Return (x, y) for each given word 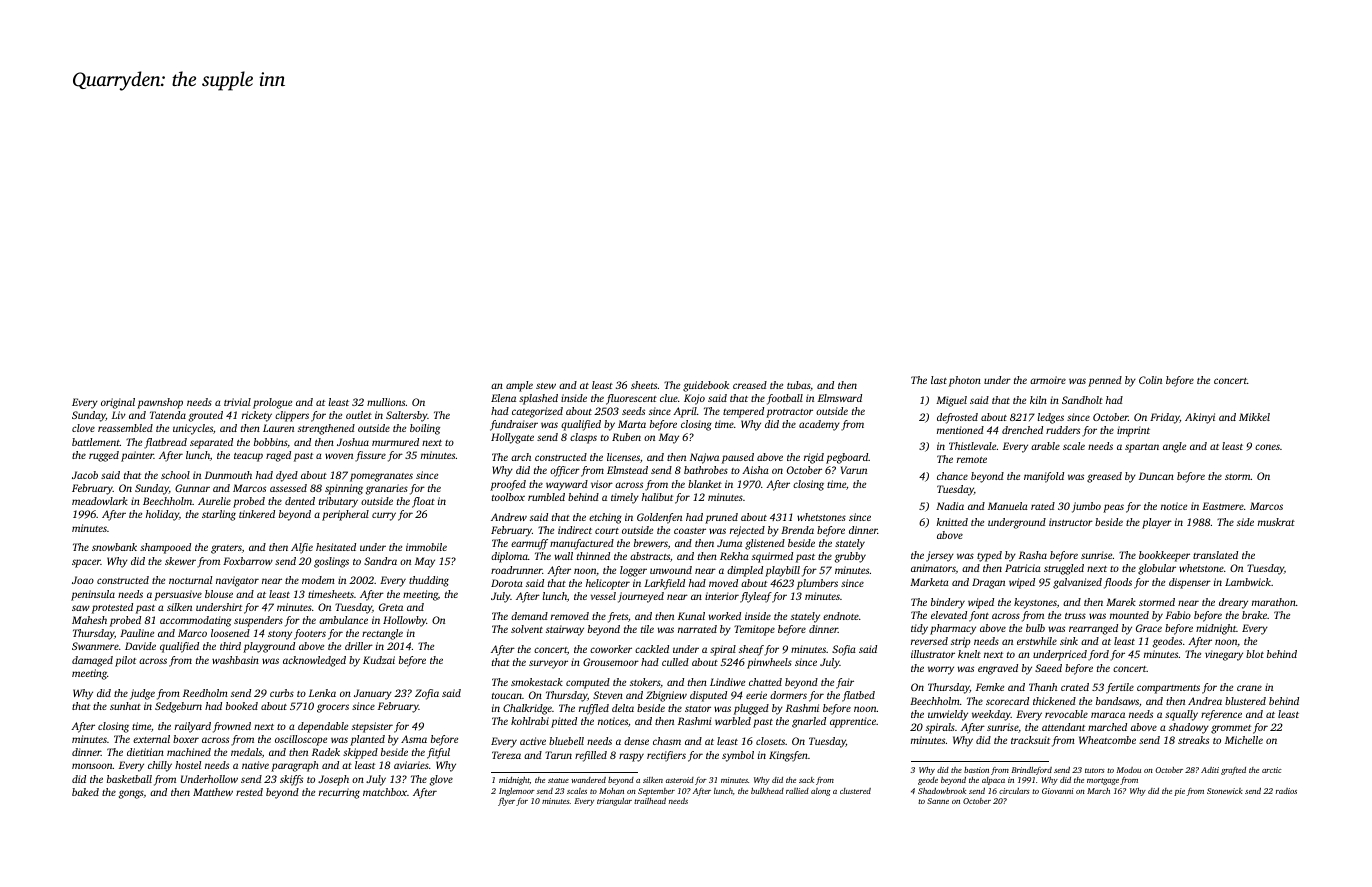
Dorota (507, 583)
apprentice (853, 722)
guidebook (706, 386)
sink (1069, 641)
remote (972, 460)
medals (246, 752)
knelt (969, 654)
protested (112, 608)
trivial (237, 402)
